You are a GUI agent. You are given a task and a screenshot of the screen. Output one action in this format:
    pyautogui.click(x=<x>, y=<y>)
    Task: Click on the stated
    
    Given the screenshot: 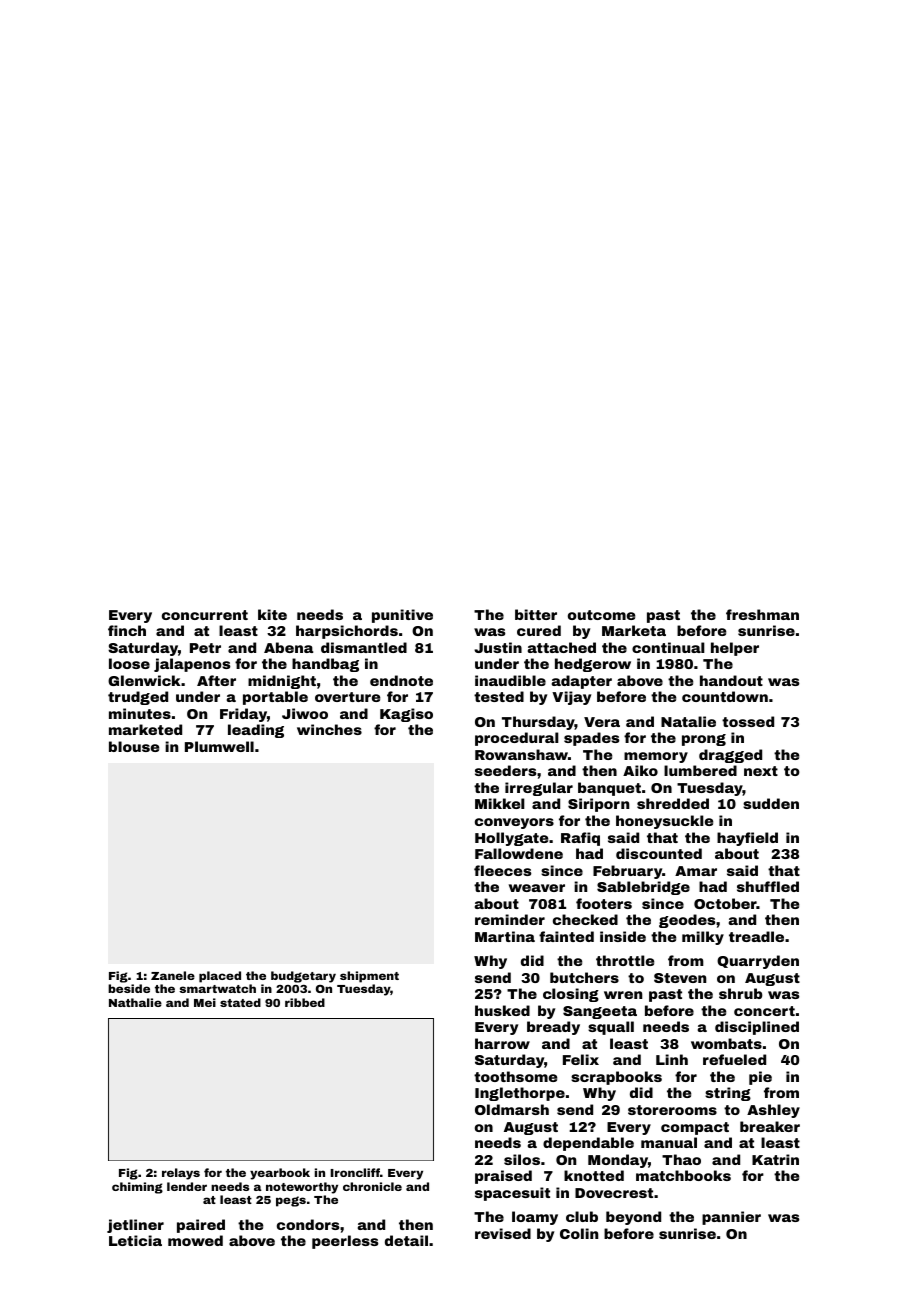 What is the action you would take?
    pyautogui.click(x=240, y=1002)
